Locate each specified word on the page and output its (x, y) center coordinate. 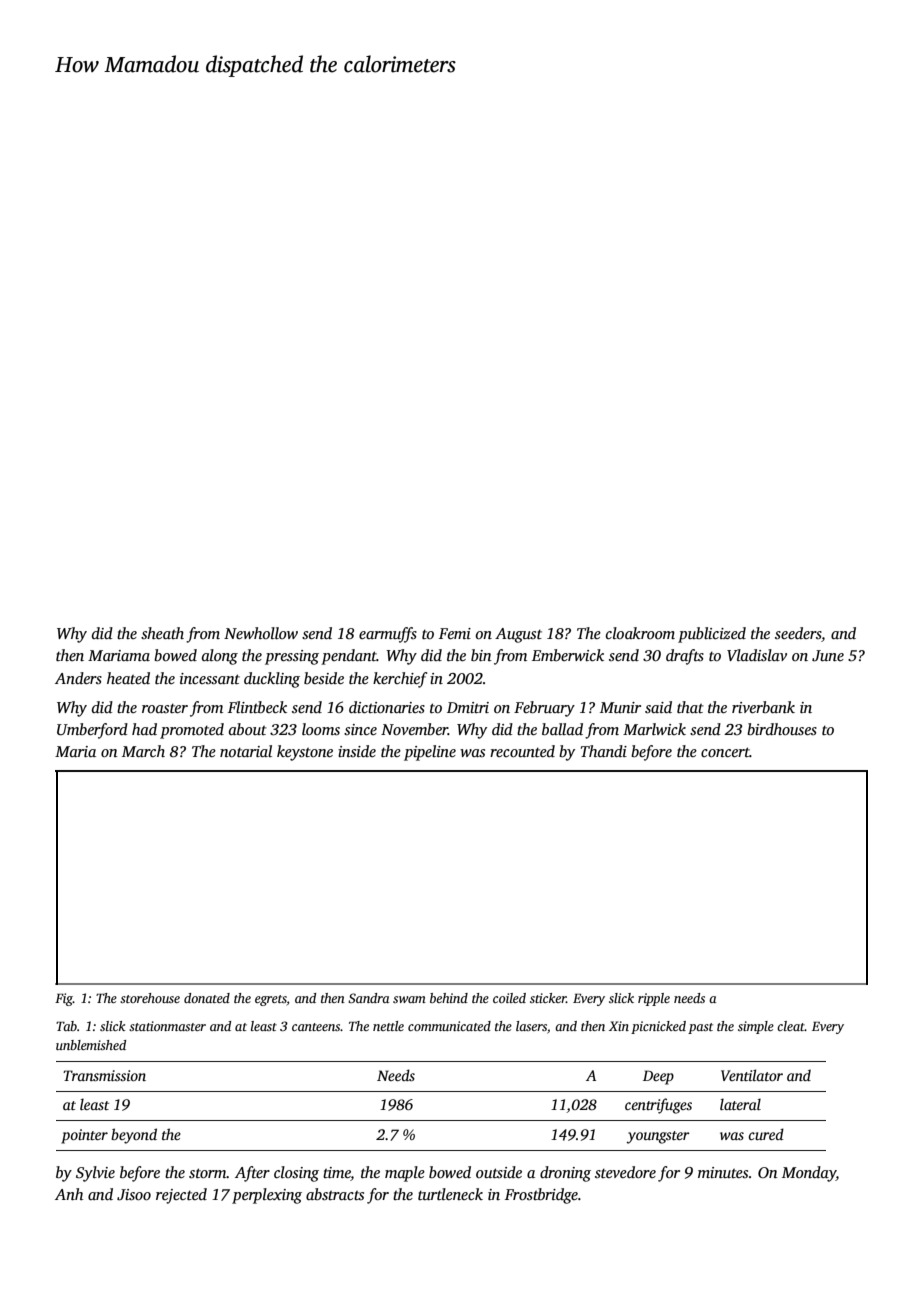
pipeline (430, 753)
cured (766, 1134)
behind (449, 998)
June (828, 656)
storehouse (150, 998)
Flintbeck (257, 707)
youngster (658, 1137)
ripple (654, 999)
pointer (84, 1136)
